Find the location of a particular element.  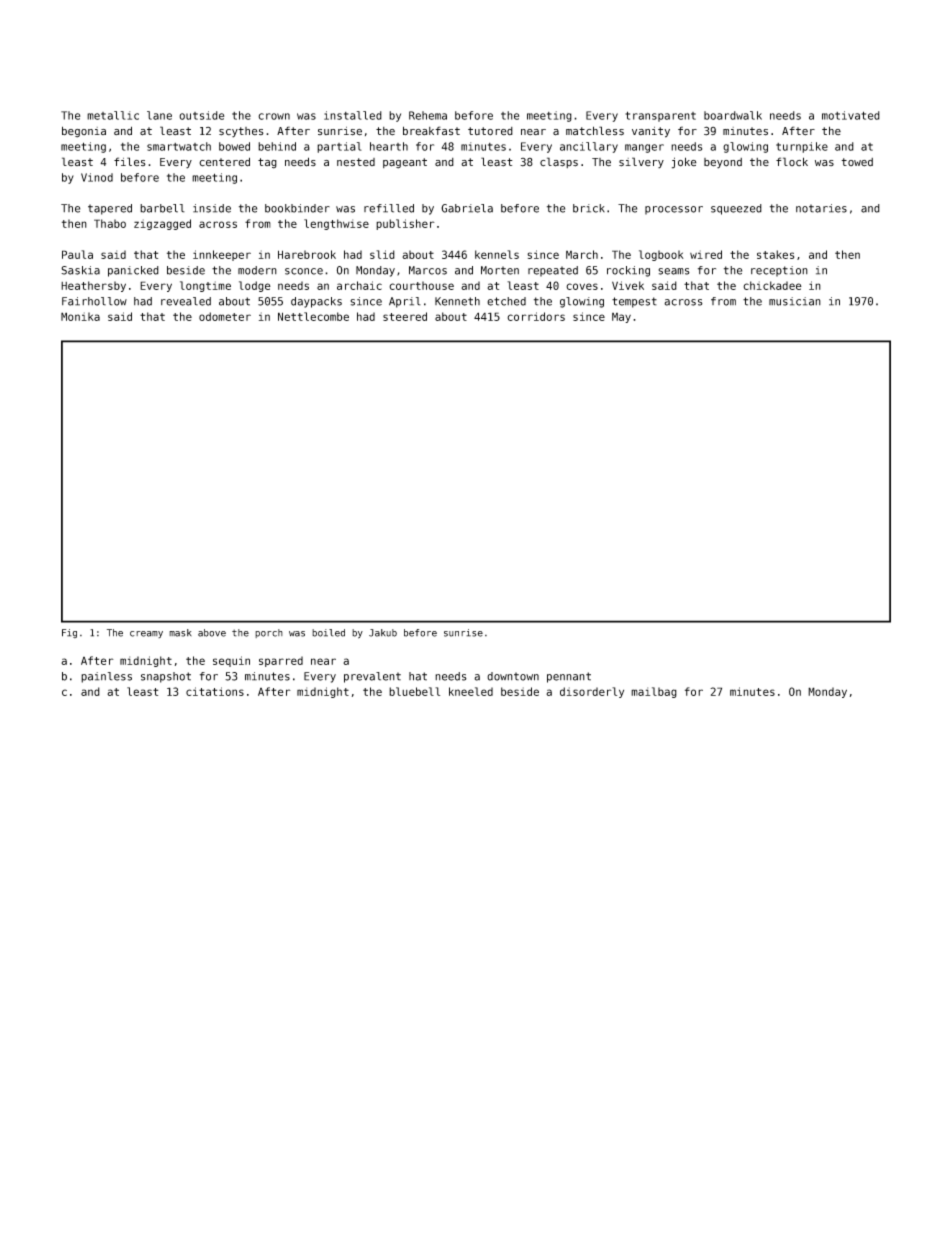

squeezed is located at coordinates (736, 209).
